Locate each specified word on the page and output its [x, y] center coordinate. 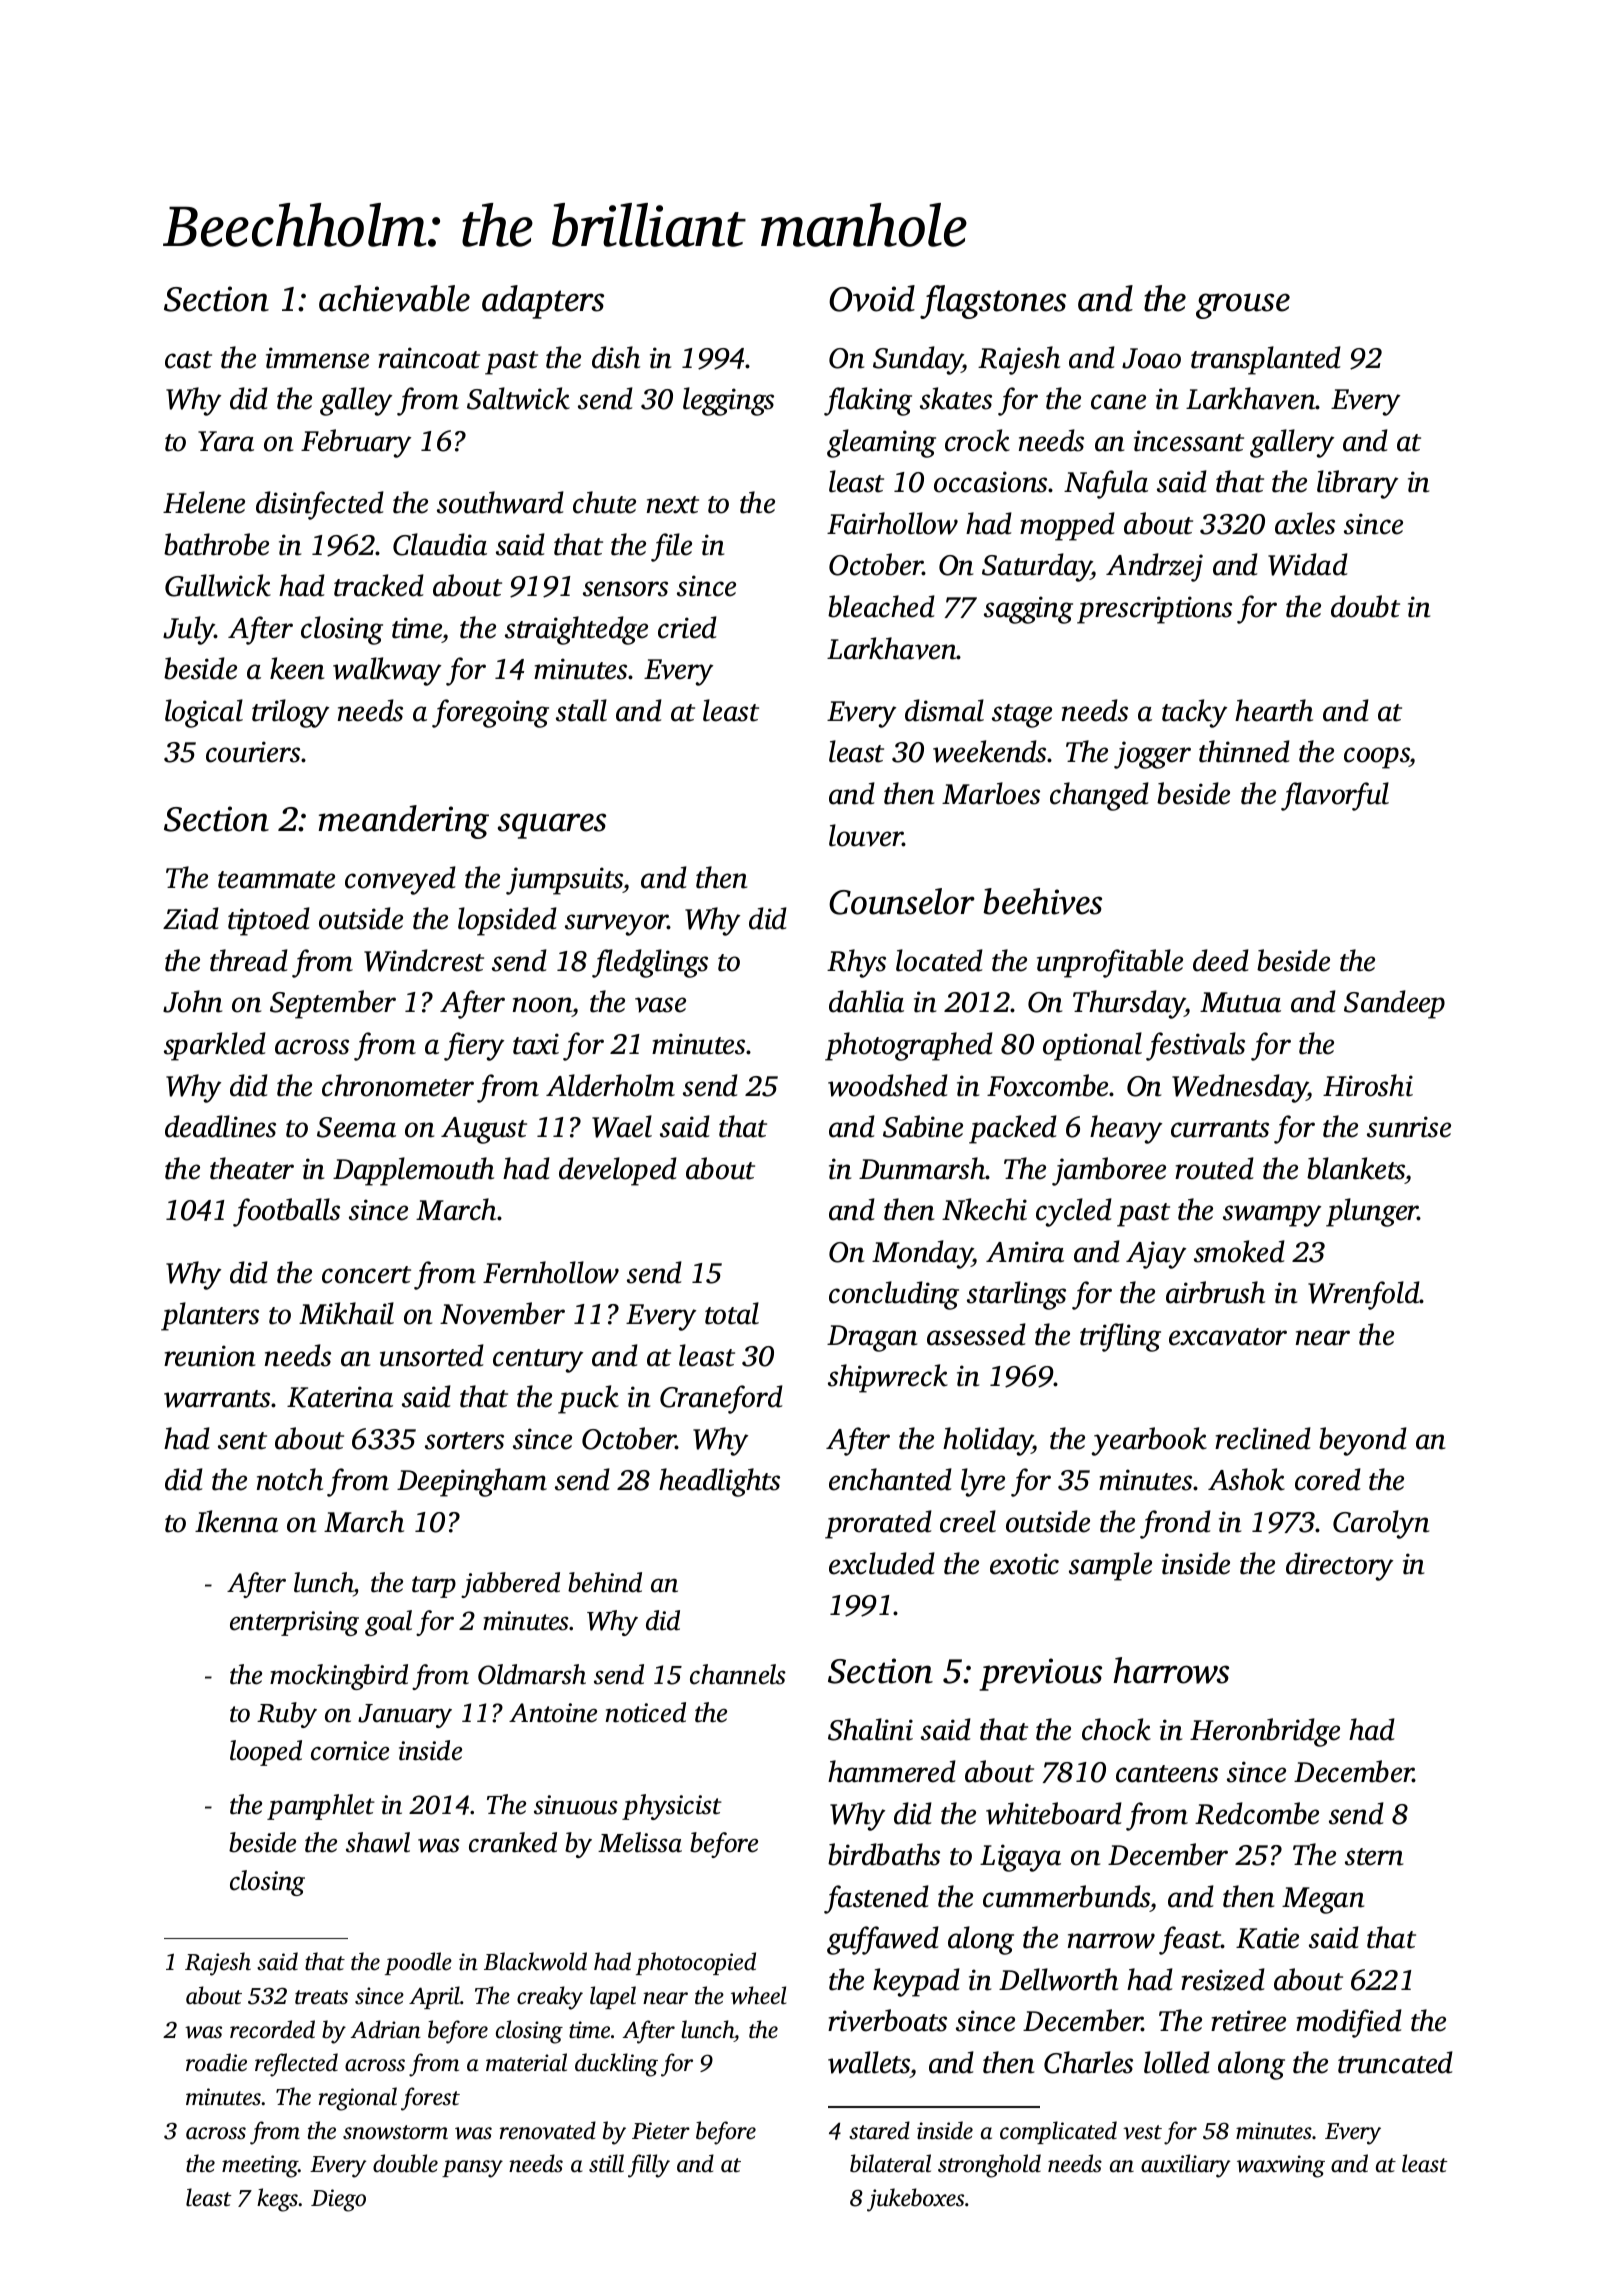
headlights [719, 1482]
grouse [1243, 306]
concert [366, 1275]
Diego [338, 2200]
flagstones [993, 302]
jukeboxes [915, 2200]
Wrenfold [1364, 1295]
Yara [226, 441]
